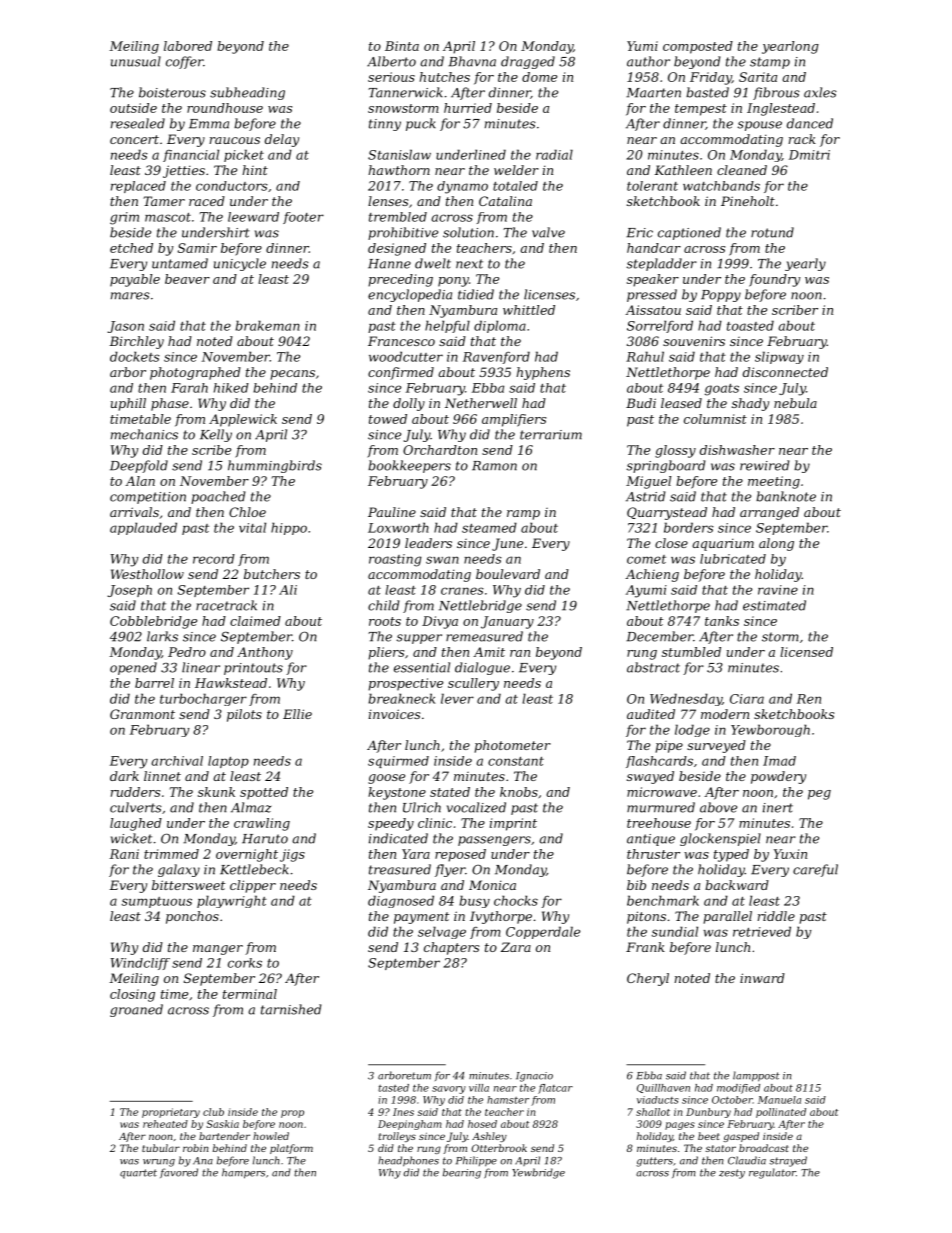 The width and height of the document is (952, 1233). What do you see at coordinates (686, 699) in the document?
I see `Wednesday` at bounding box center [686, 699].
